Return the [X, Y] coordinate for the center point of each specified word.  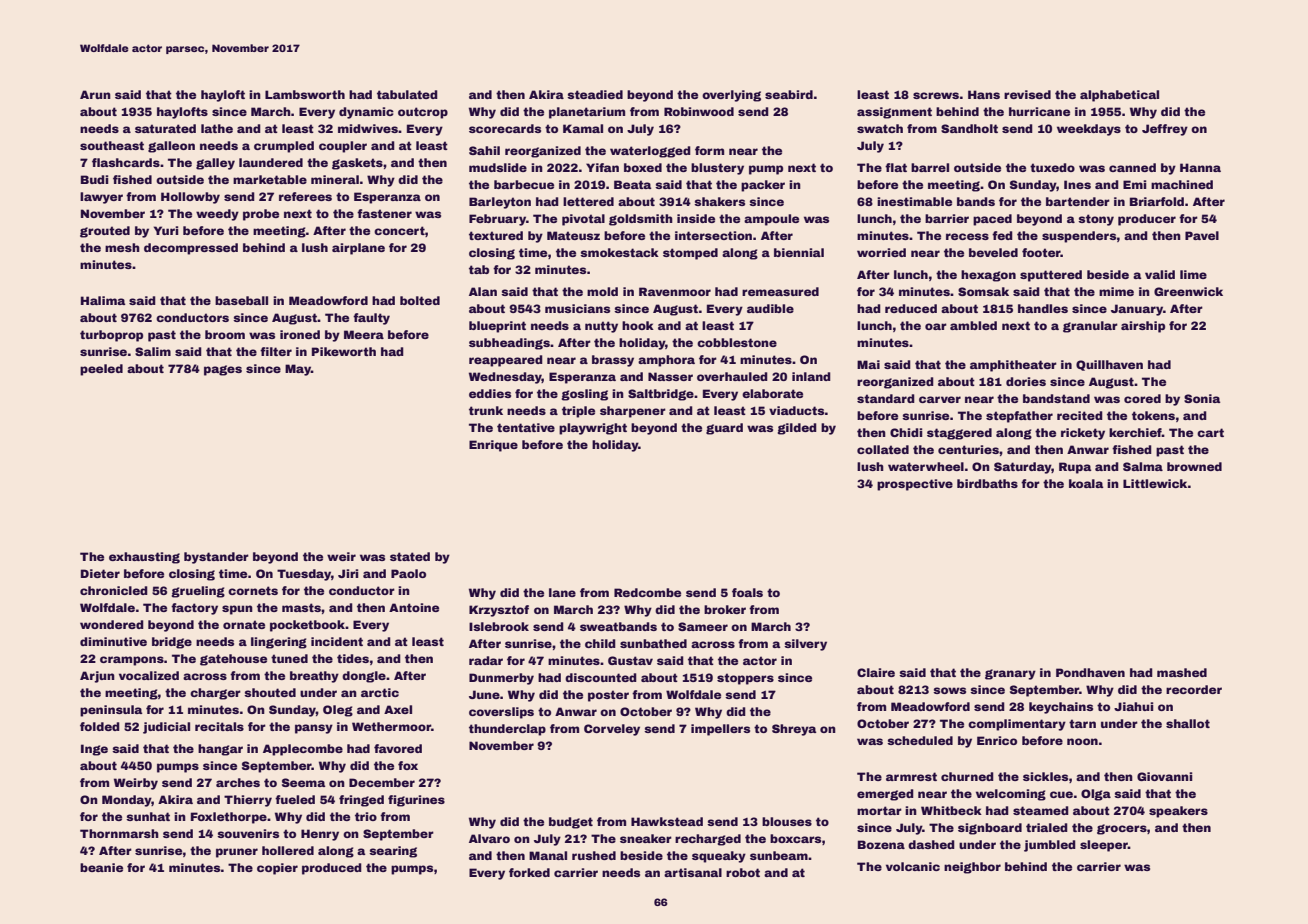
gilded [797, 429]
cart [1210, 432]
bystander [216, 558]
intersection [713, 235]
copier [277, 869]
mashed [1182, 672]
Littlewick [1155, 483]
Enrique [493, 446]
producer [1147, 220]
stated [410, 556]
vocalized [149, 675]
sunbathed [653, 643]
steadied [595, 94]
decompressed [191, 249]
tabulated [407, 94]
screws [936, 95]
